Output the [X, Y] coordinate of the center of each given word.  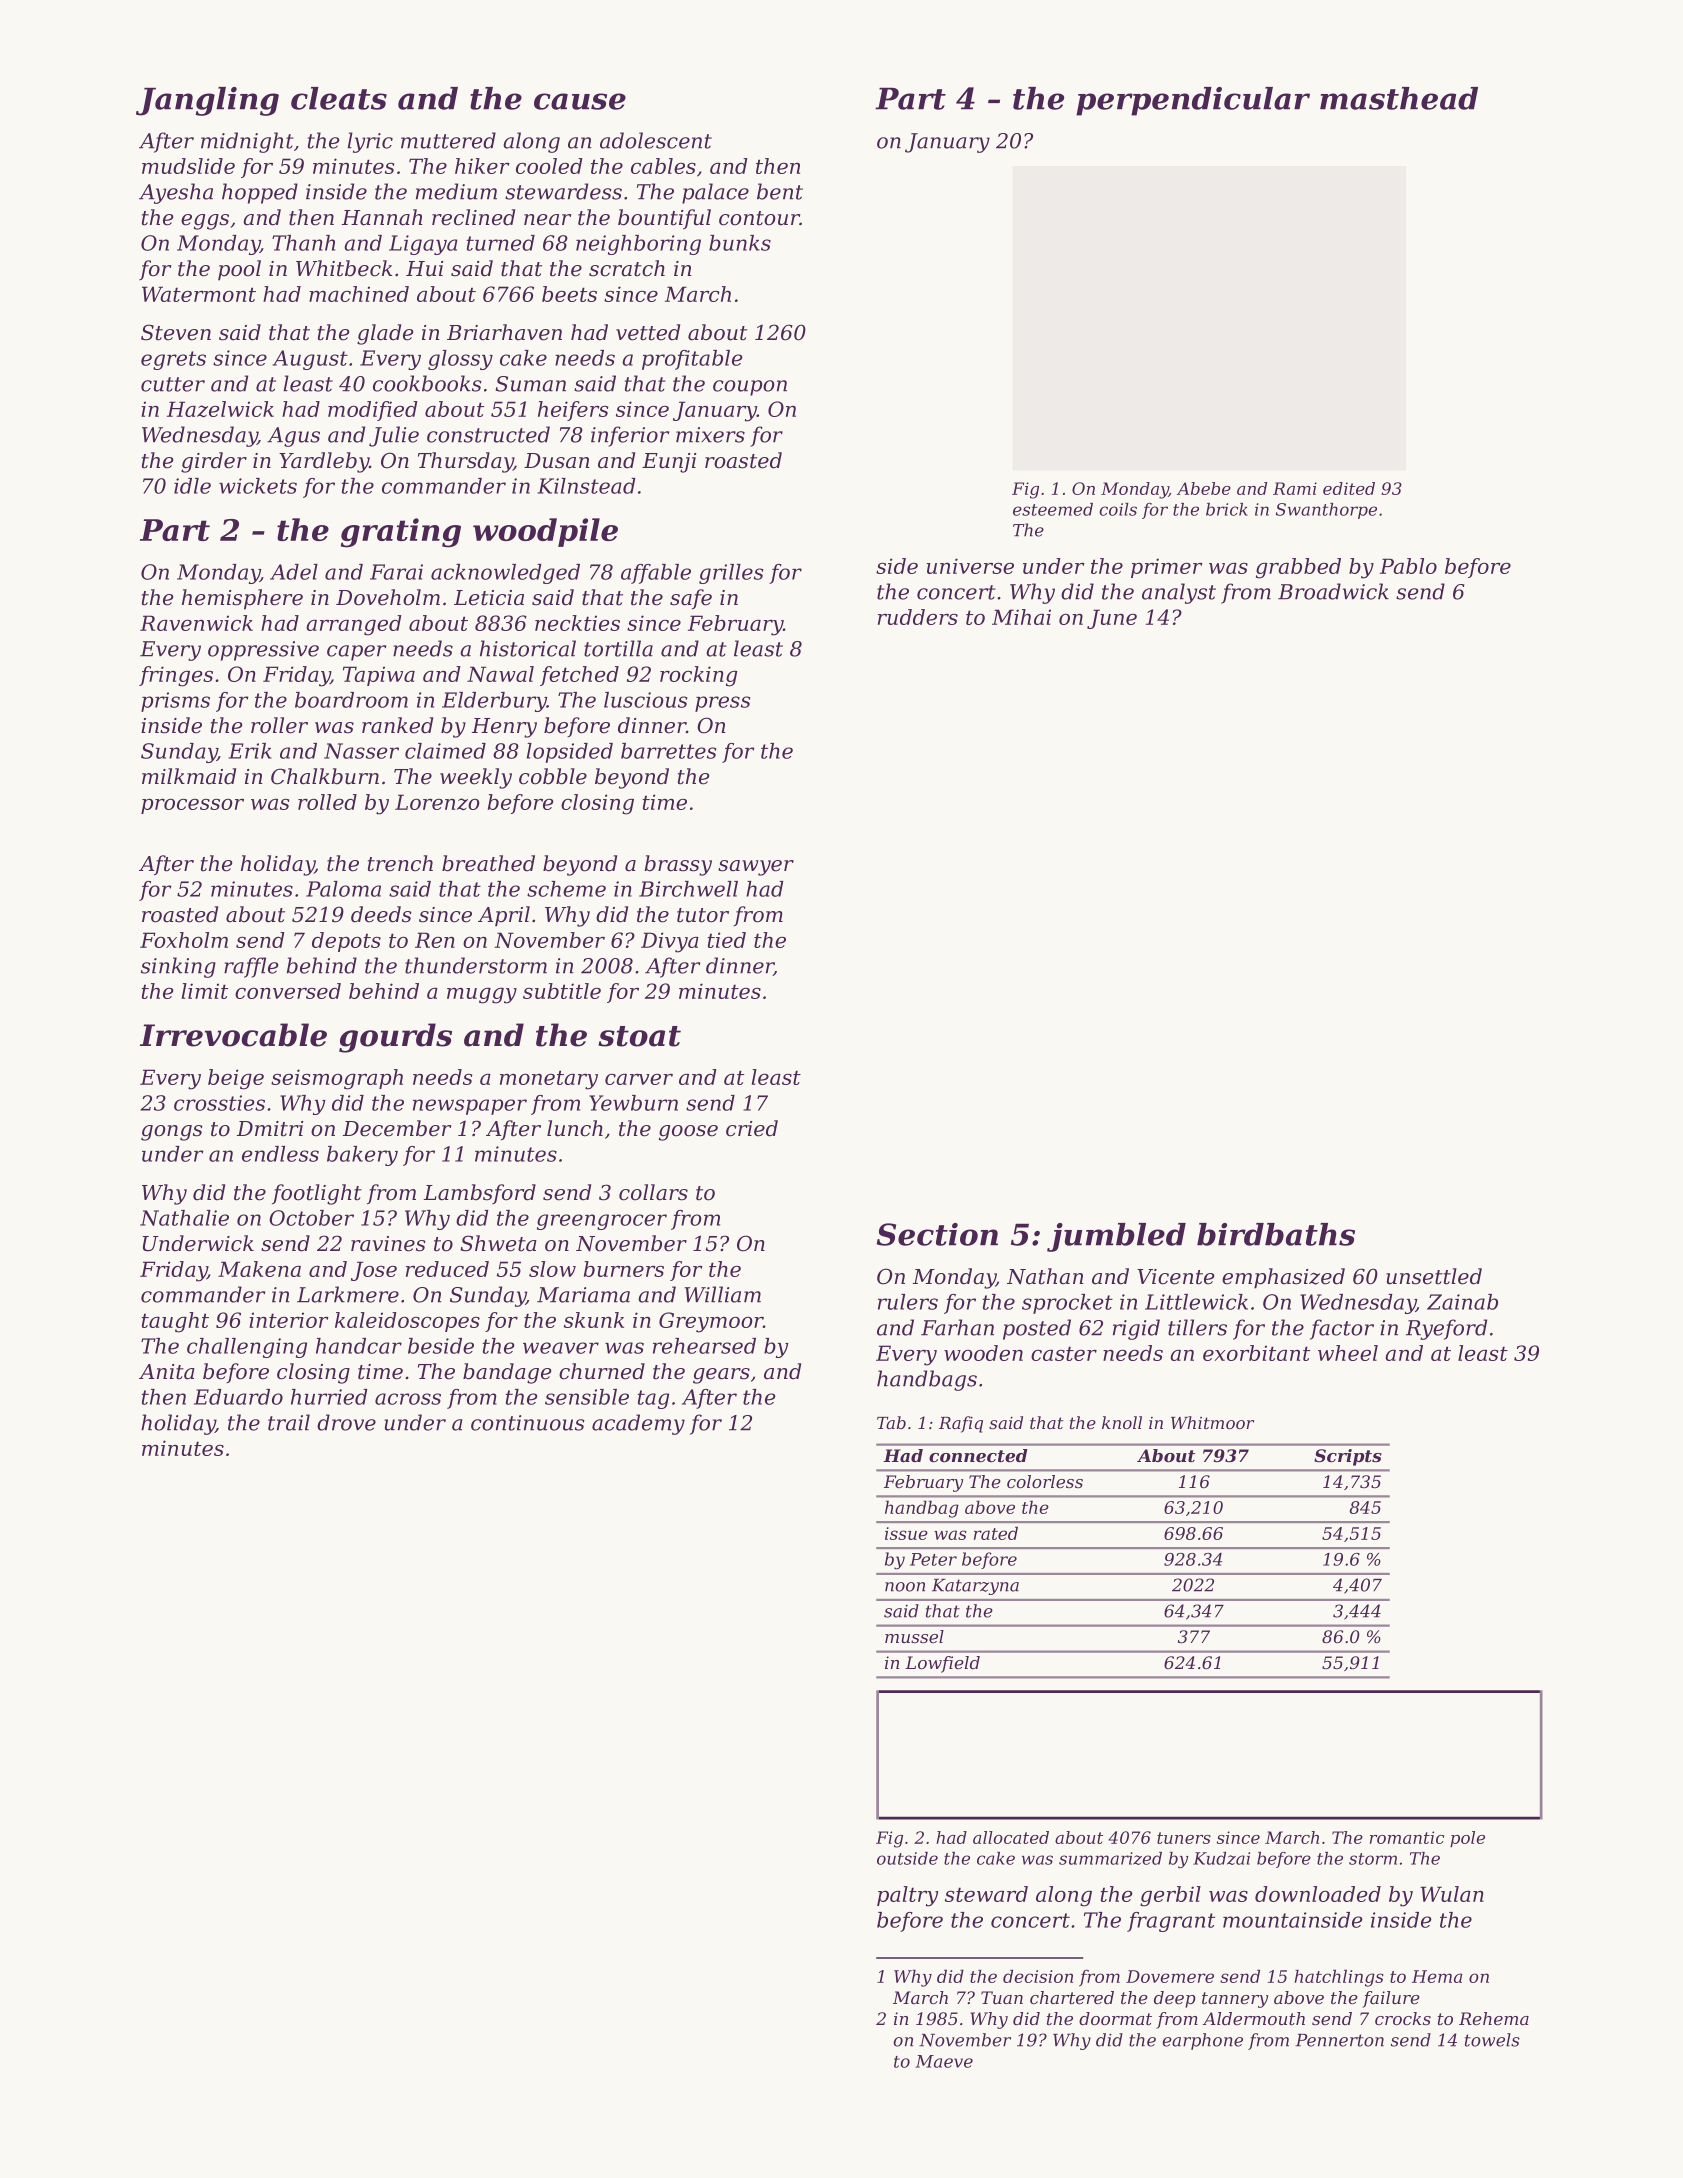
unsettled [1434, 1276]
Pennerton [1339, 2040]
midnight [247, 142]
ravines [388, 1244]
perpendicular [1193, 101]
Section [937, 1234]
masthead [1399, 98]
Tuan [1002, 1997]
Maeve [944, 2061]
